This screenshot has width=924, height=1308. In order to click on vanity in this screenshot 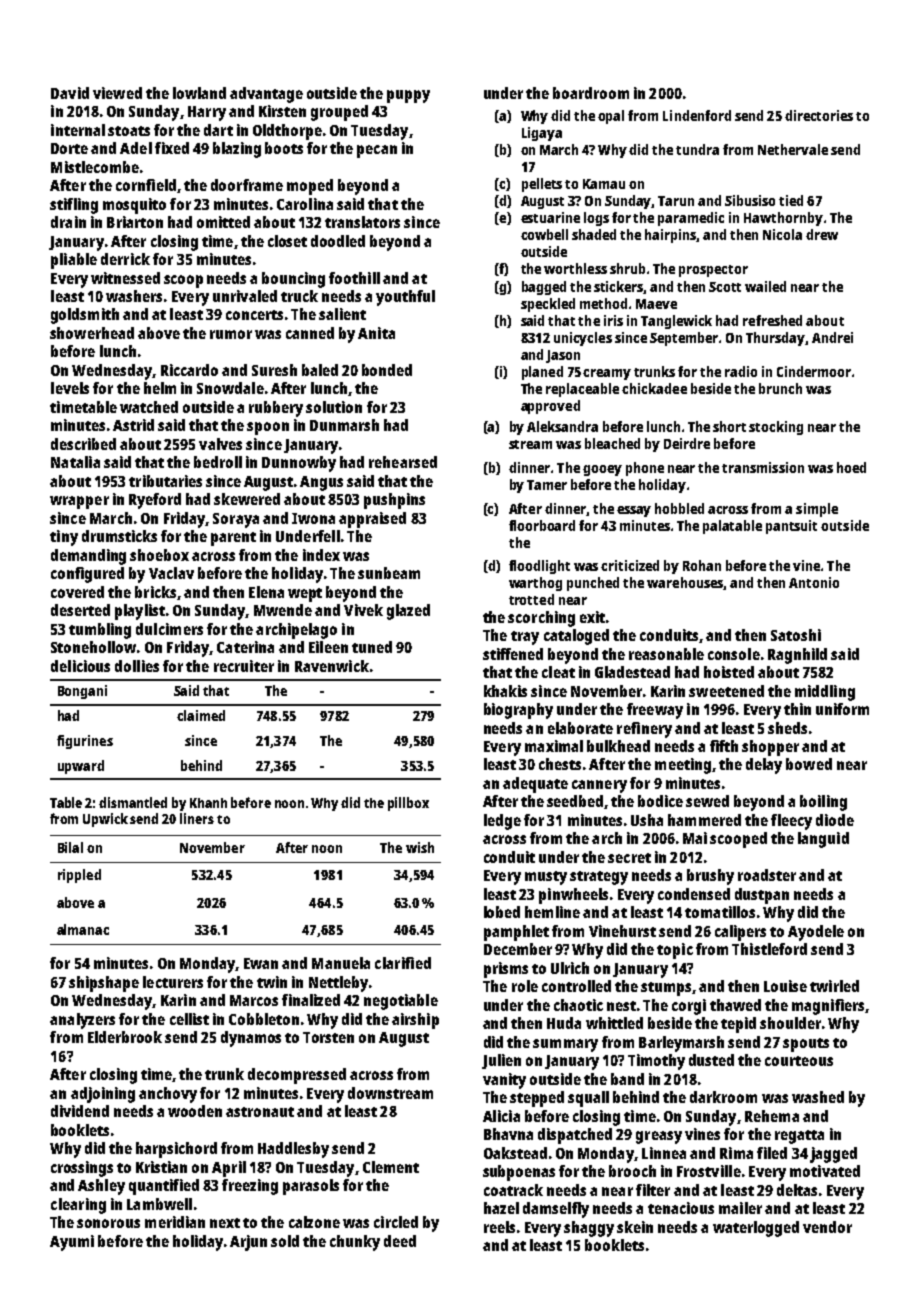, I will do `click(504, 1081)`.
